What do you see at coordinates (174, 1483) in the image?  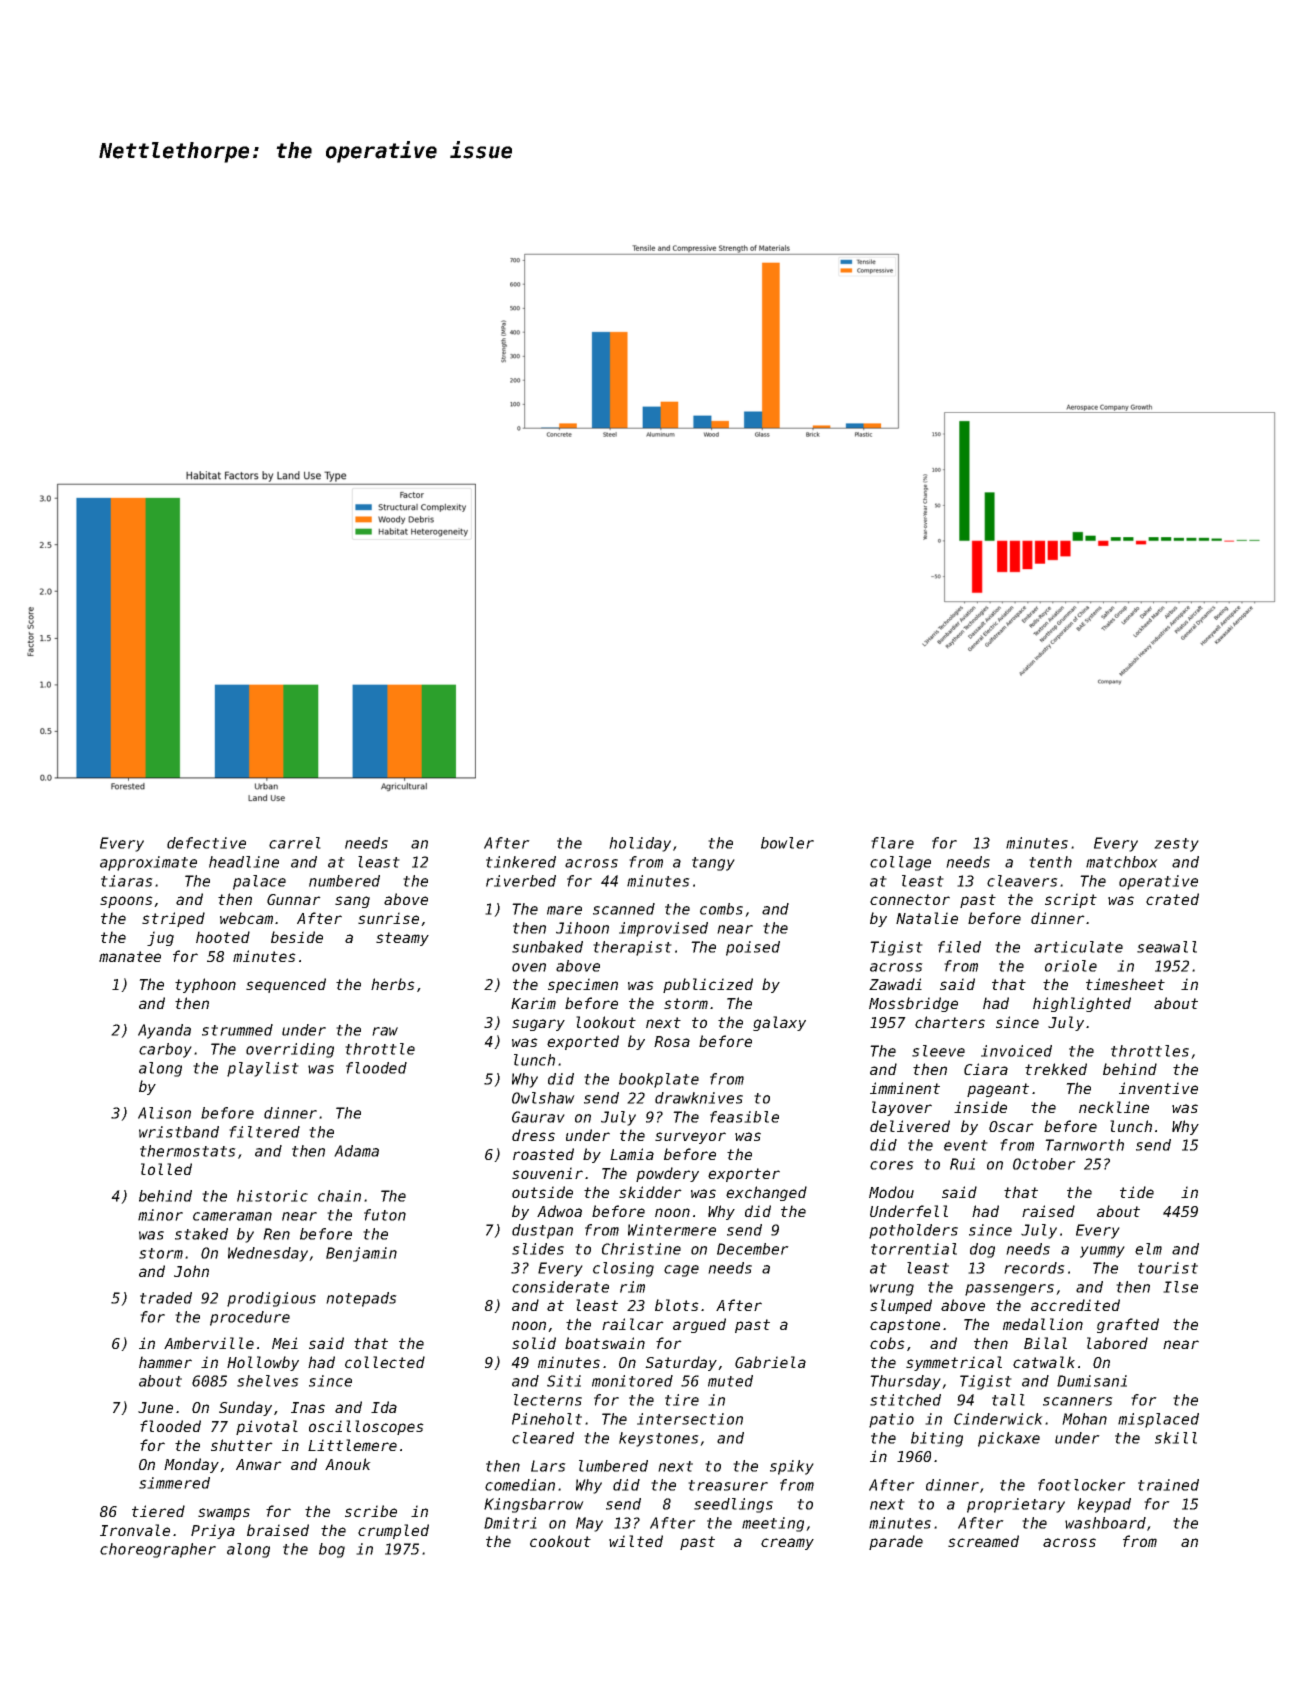 I see `simmered` at bounding box center [174, 1483].
